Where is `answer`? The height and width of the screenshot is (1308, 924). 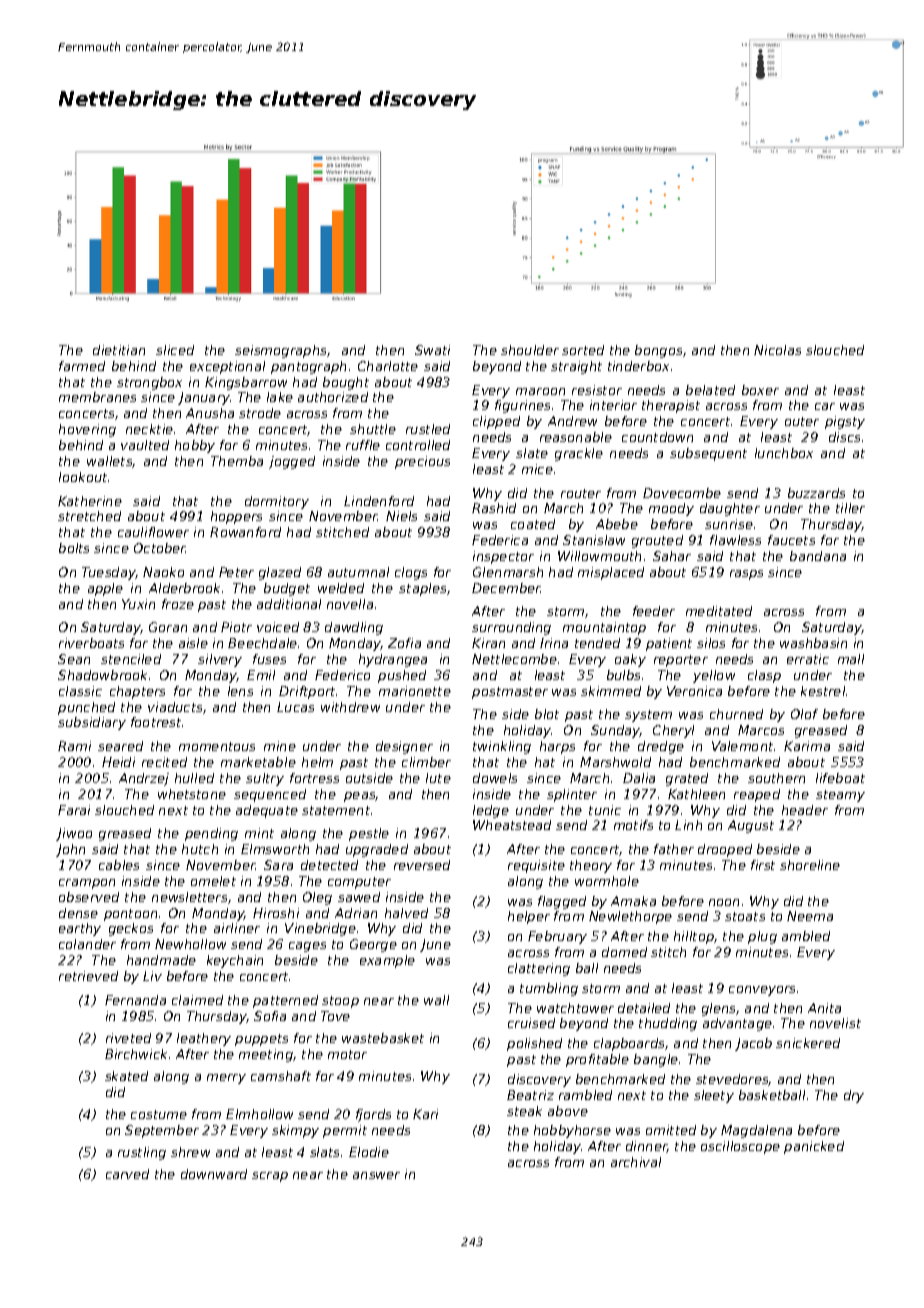 answer is located at coordinates (376, 1175).
